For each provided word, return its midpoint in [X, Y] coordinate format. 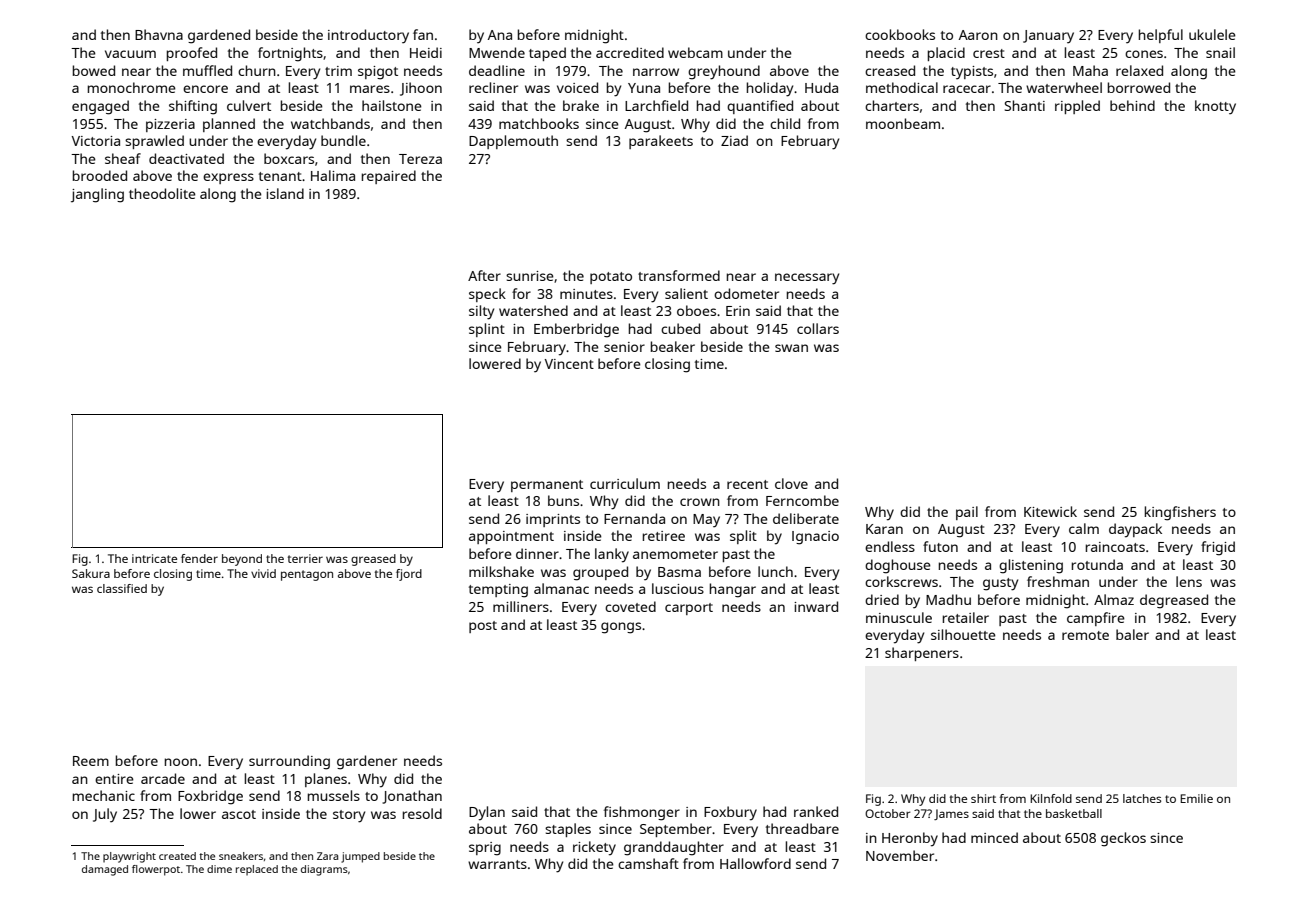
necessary [807, 279]
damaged [105, 870]
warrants [497, 864]
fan [423, 34]
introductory [368, 36]
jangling [97, 195]
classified [122, 588]
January [1048, 37]
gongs [621, 628]
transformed [679, 275]
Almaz [1114, 599]
